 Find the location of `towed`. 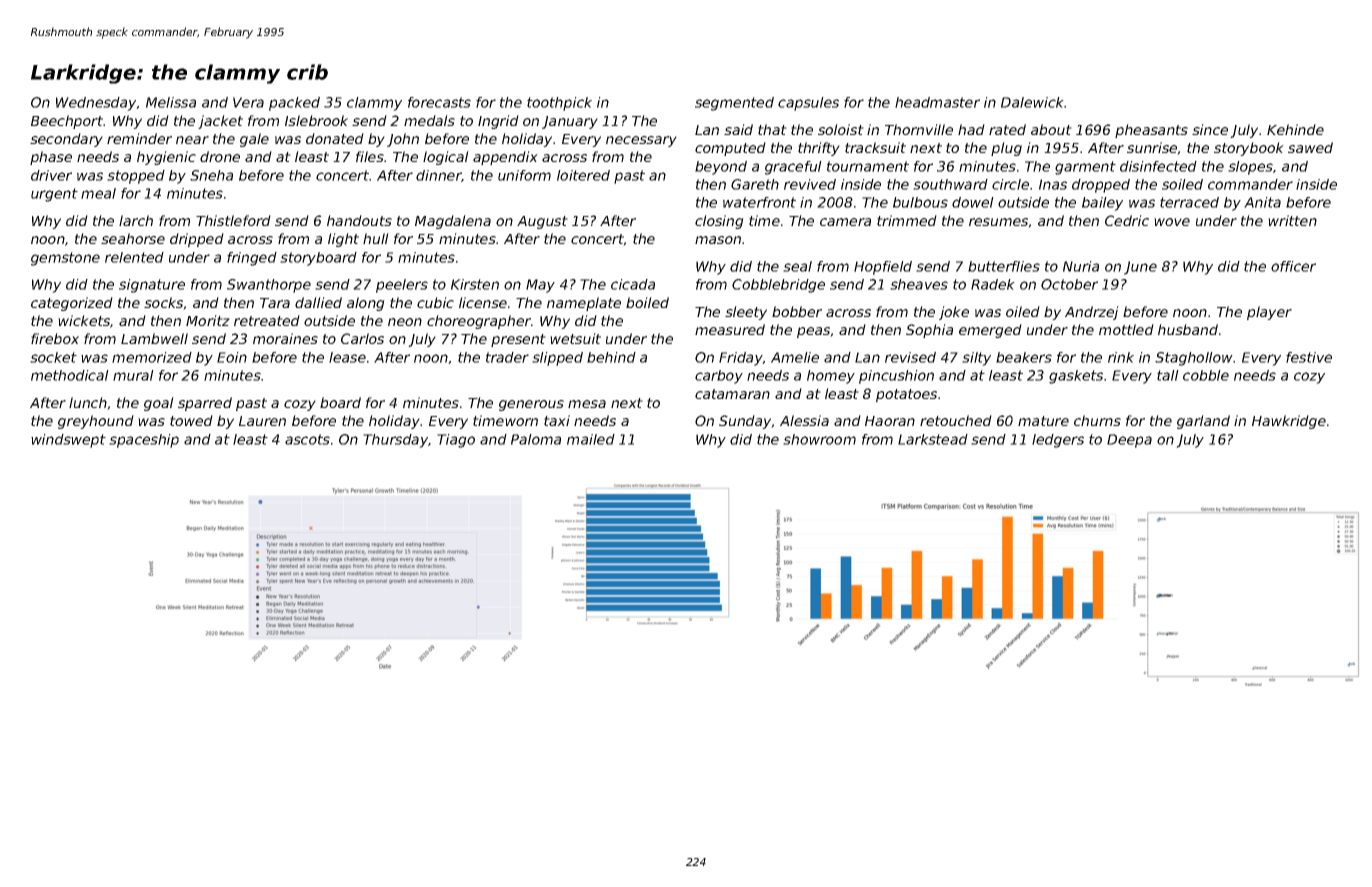

towed is located at coordinates (191, 420).
